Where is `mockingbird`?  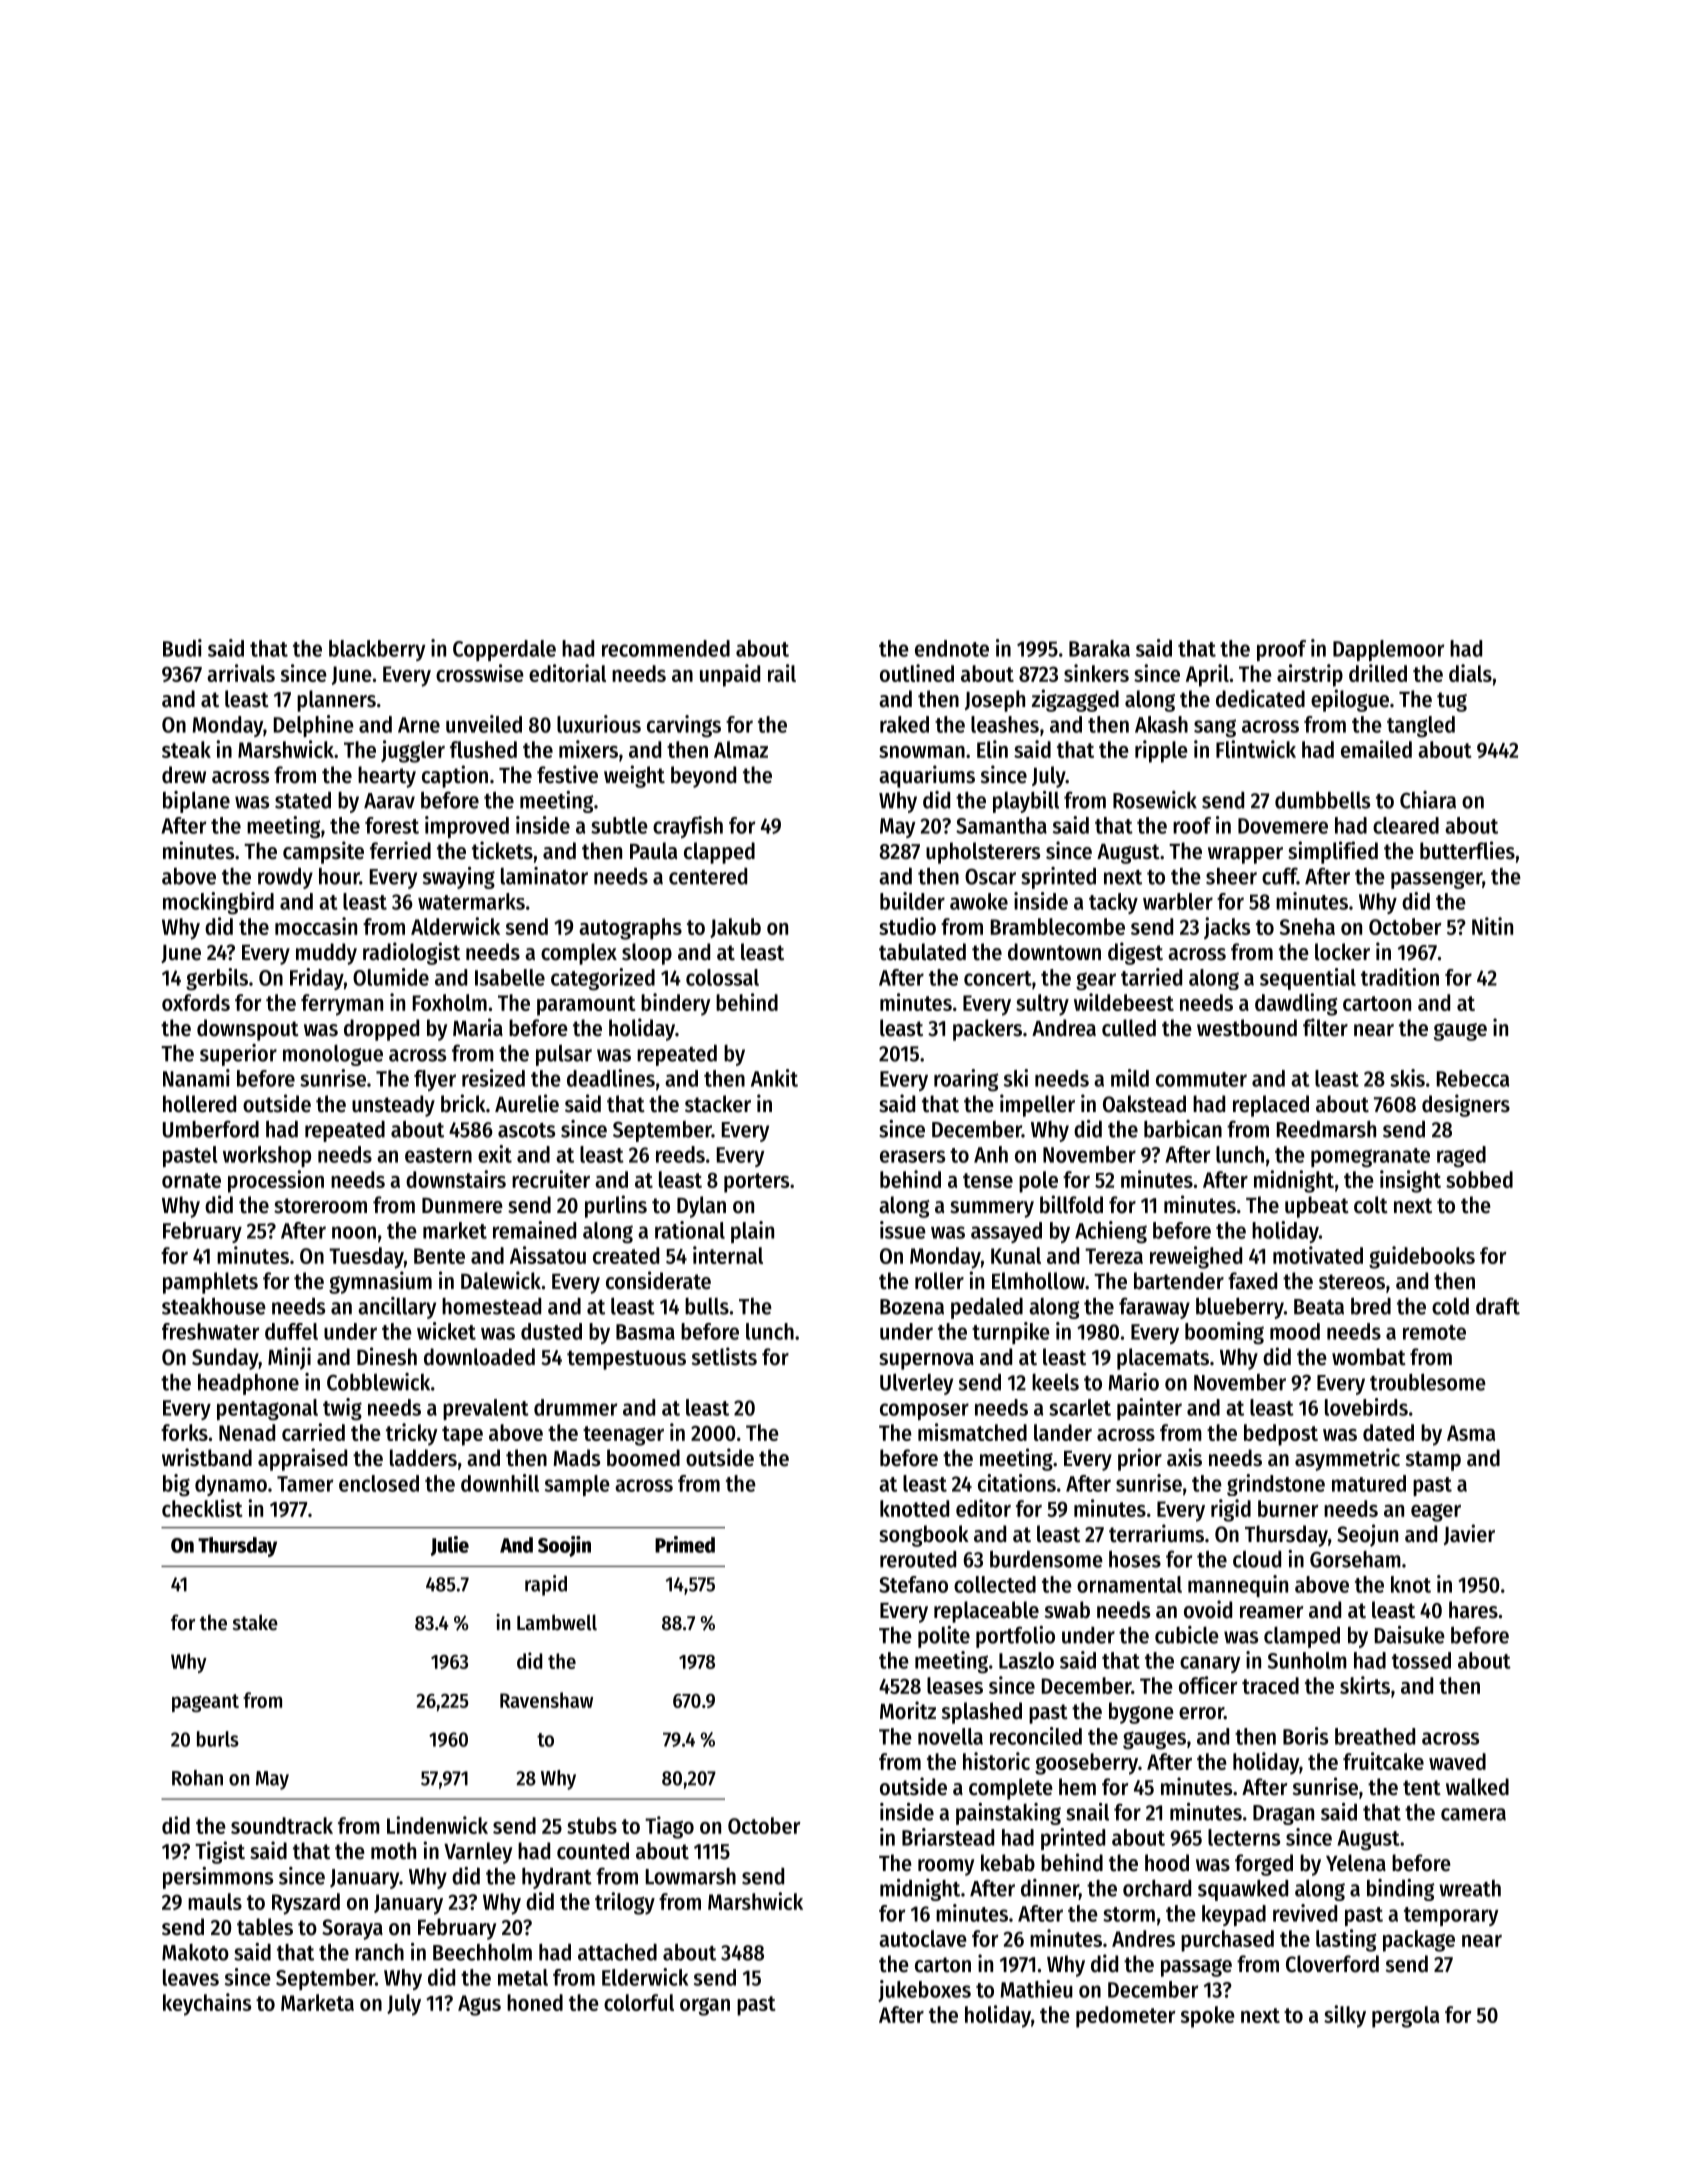 mockingbird is located at coordinates (218, 903).
